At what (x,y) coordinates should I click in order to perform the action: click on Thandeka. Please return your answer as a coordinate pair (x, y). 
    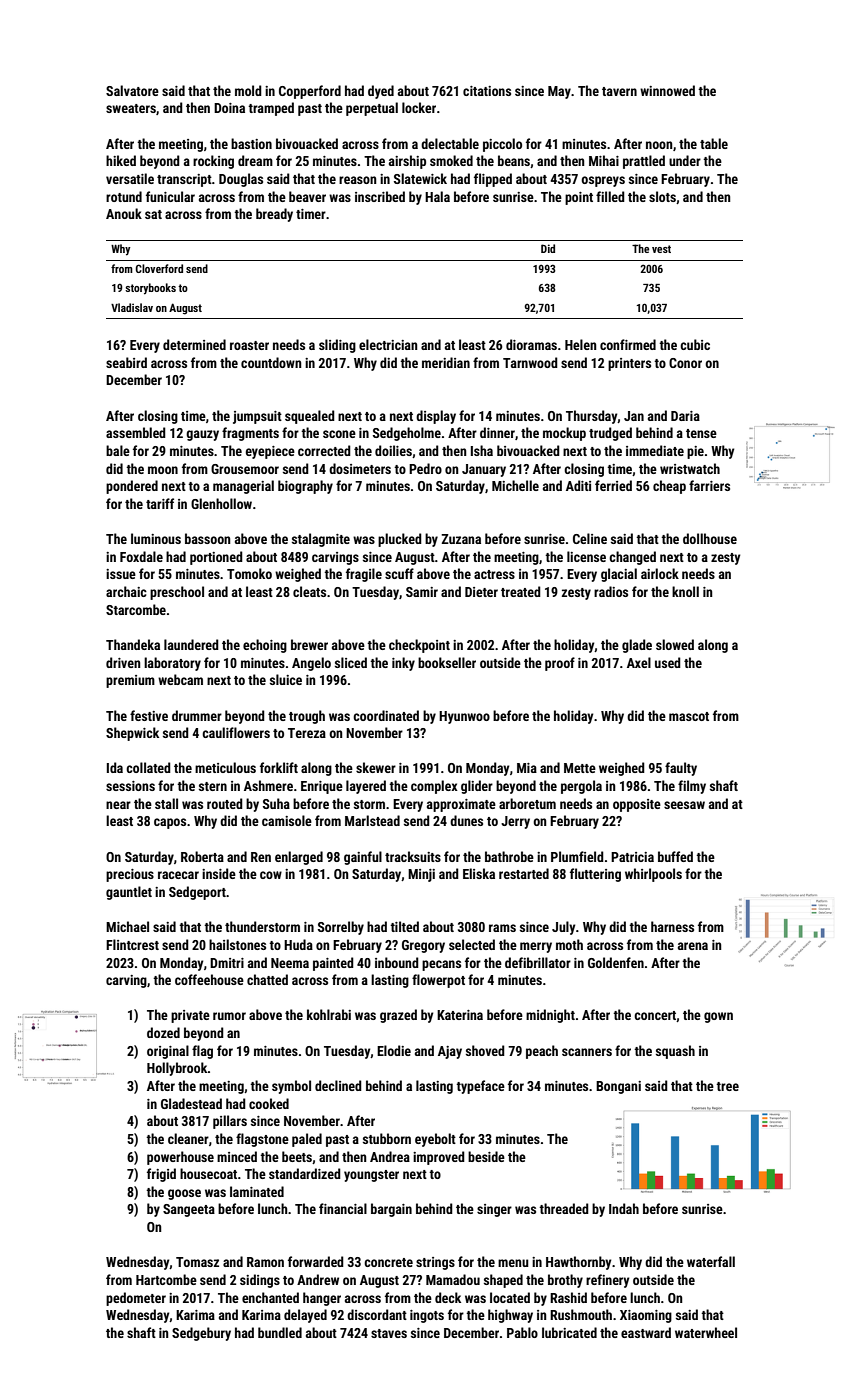
    Looking at the image, I should click on (133, 644).
